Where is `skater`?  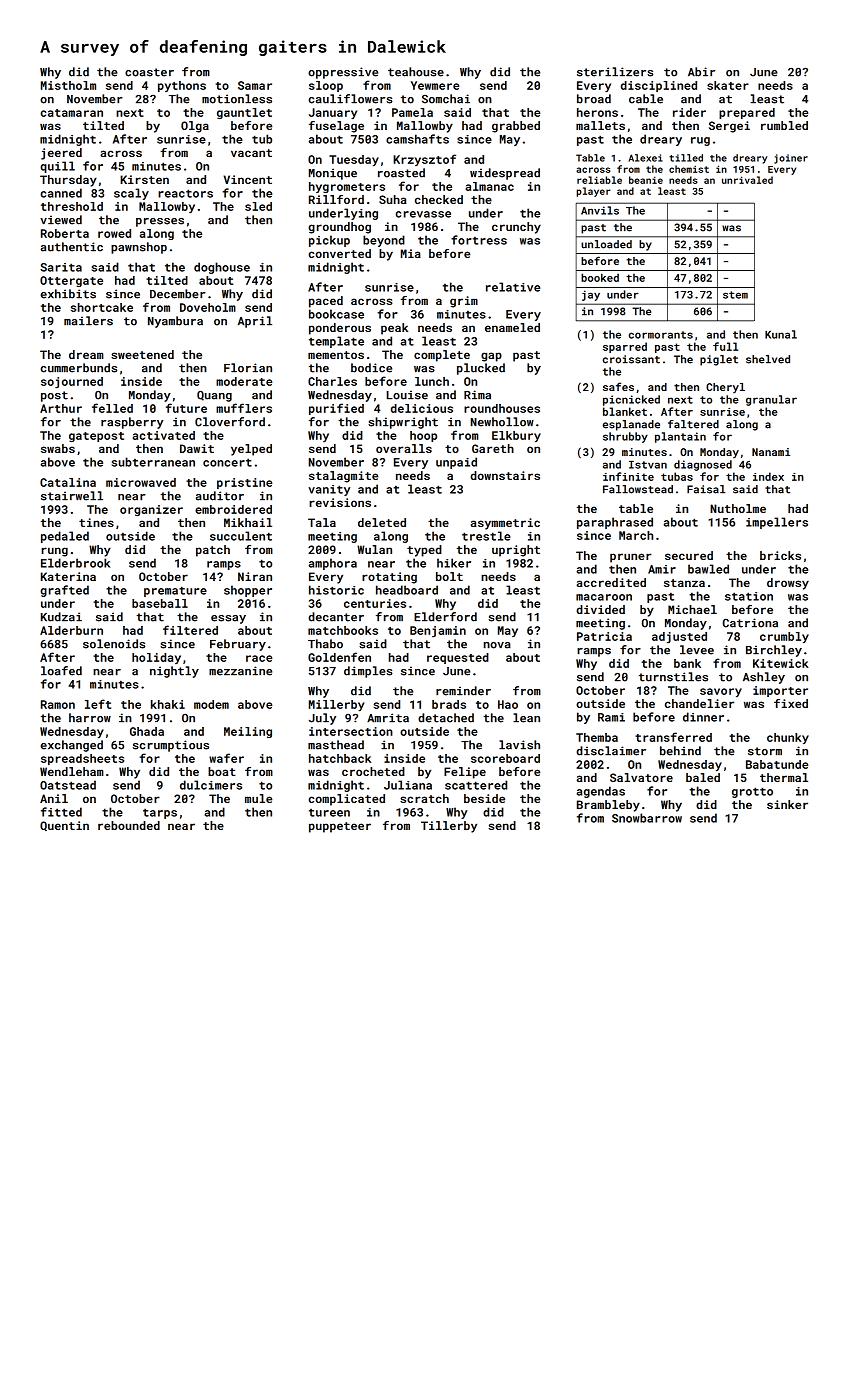 skater is located at coordinates (728, 85).
